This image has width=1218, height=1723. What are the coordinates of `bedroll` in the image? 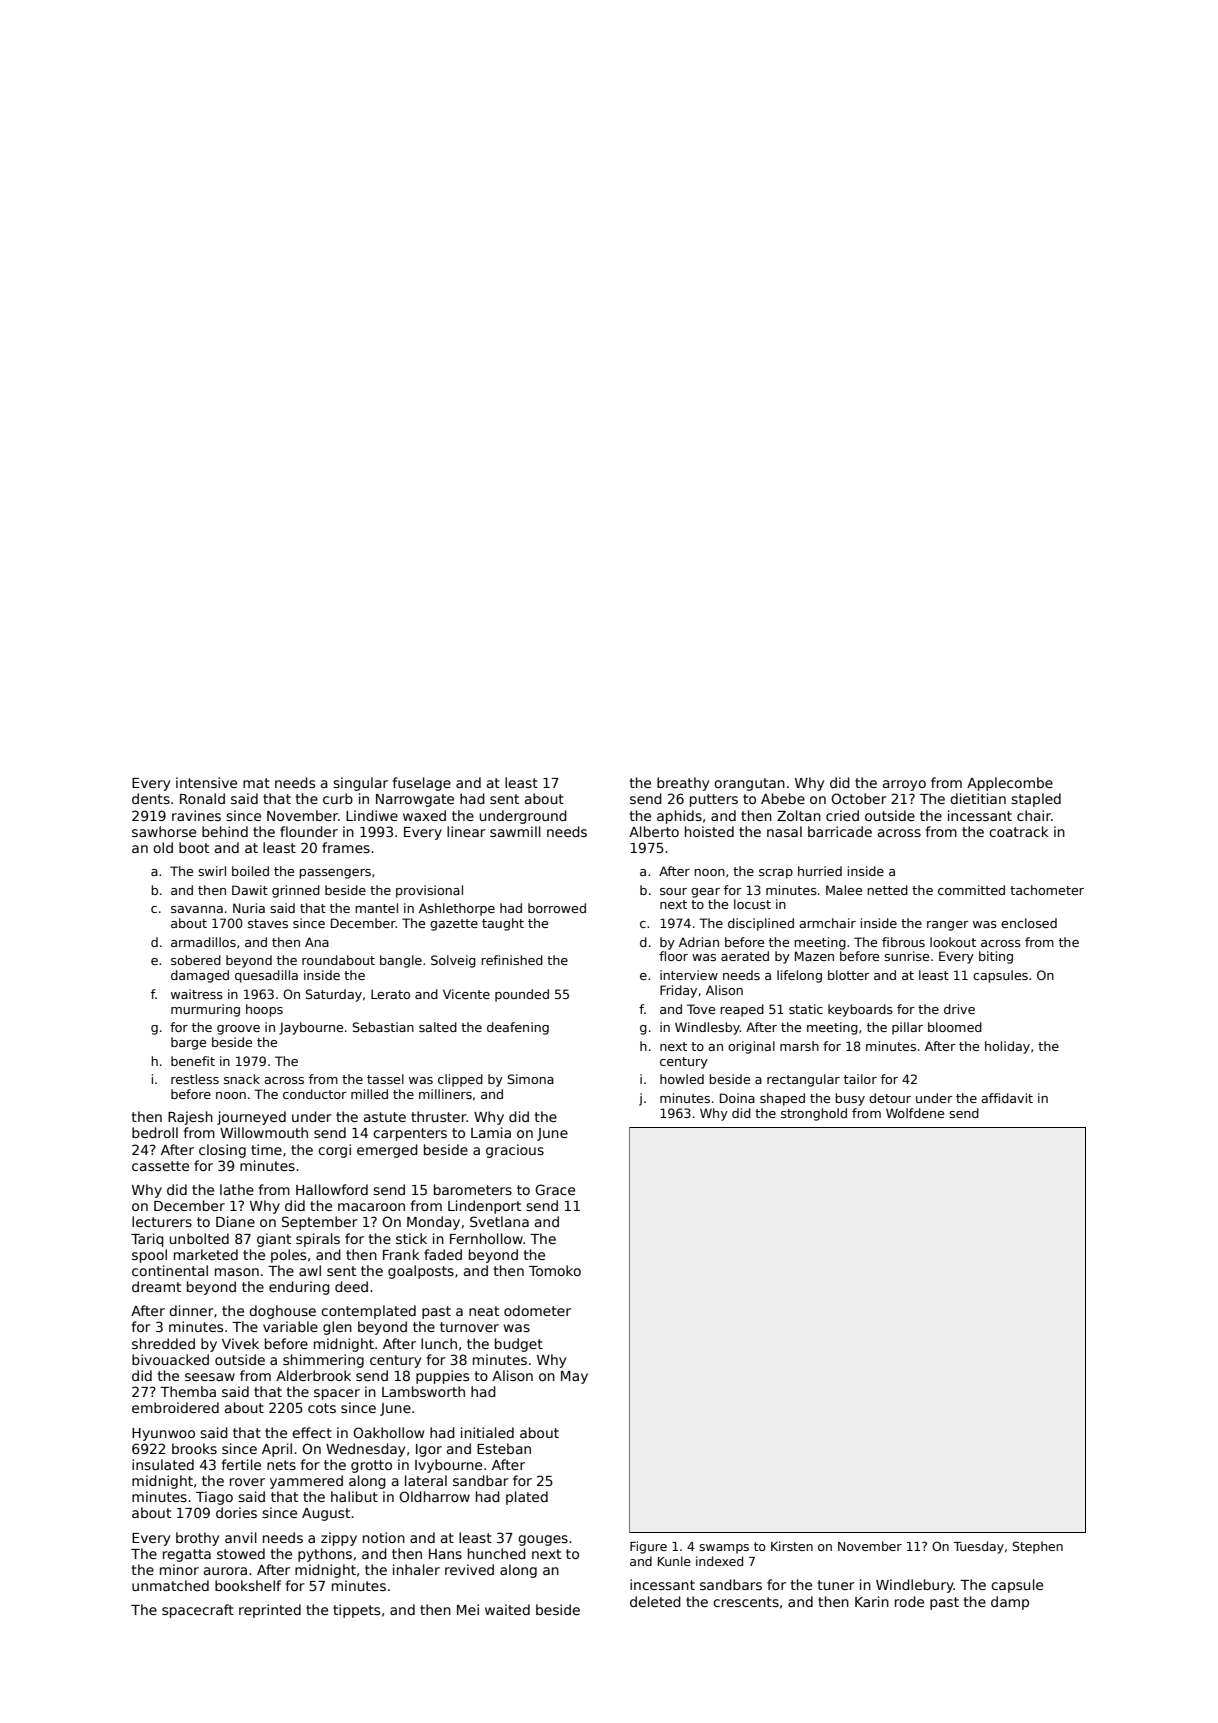 It's located at (155, 1132).
